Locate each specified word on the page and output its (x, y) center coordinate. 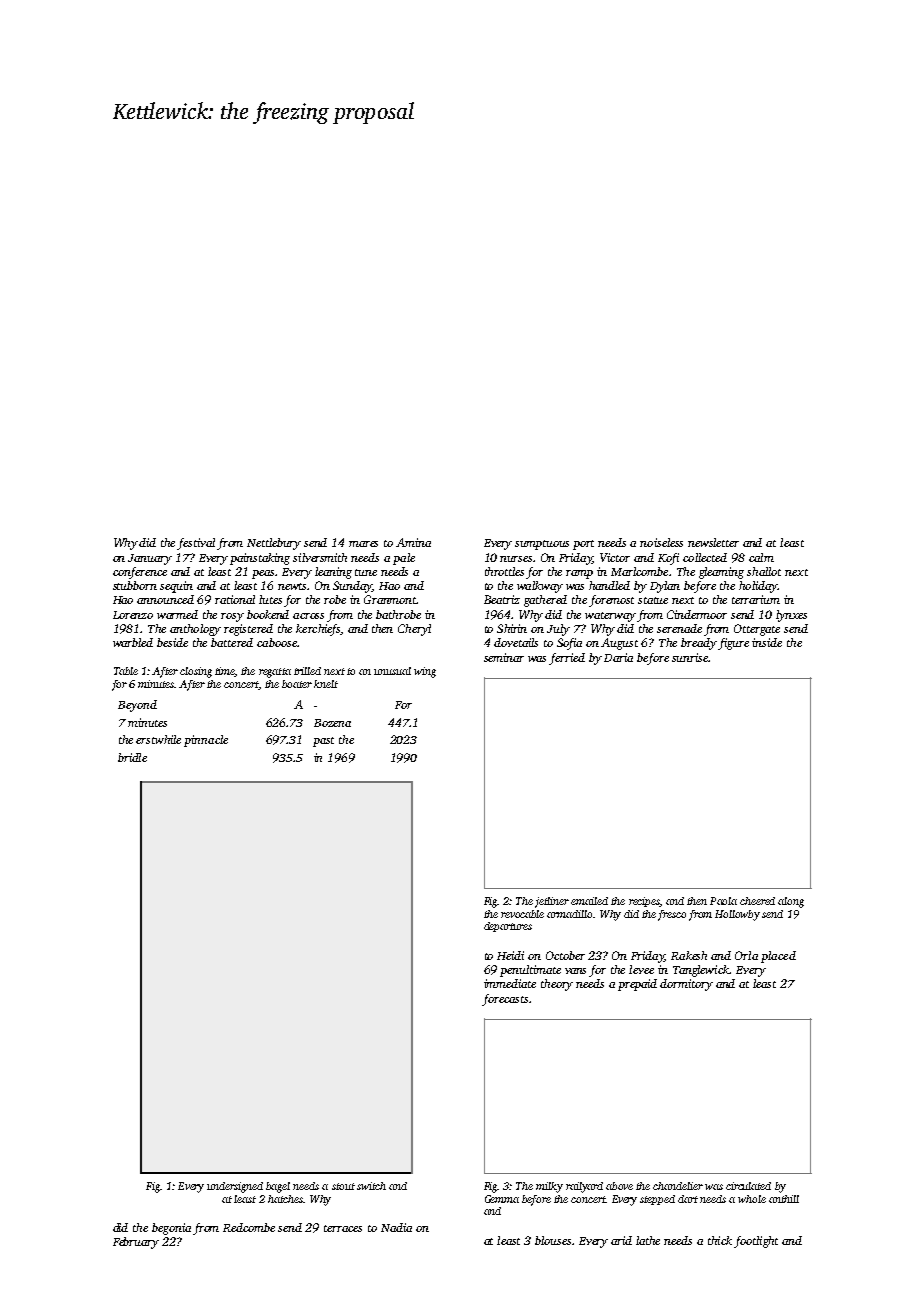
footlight (756, 1242)
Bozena (332, 723)
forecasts (505, 1000)
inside (767, 642)
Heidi (510, 955)
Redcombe (249, 1227)
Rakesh (689, 955)
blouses (553, 1240)
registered (248, 630)
